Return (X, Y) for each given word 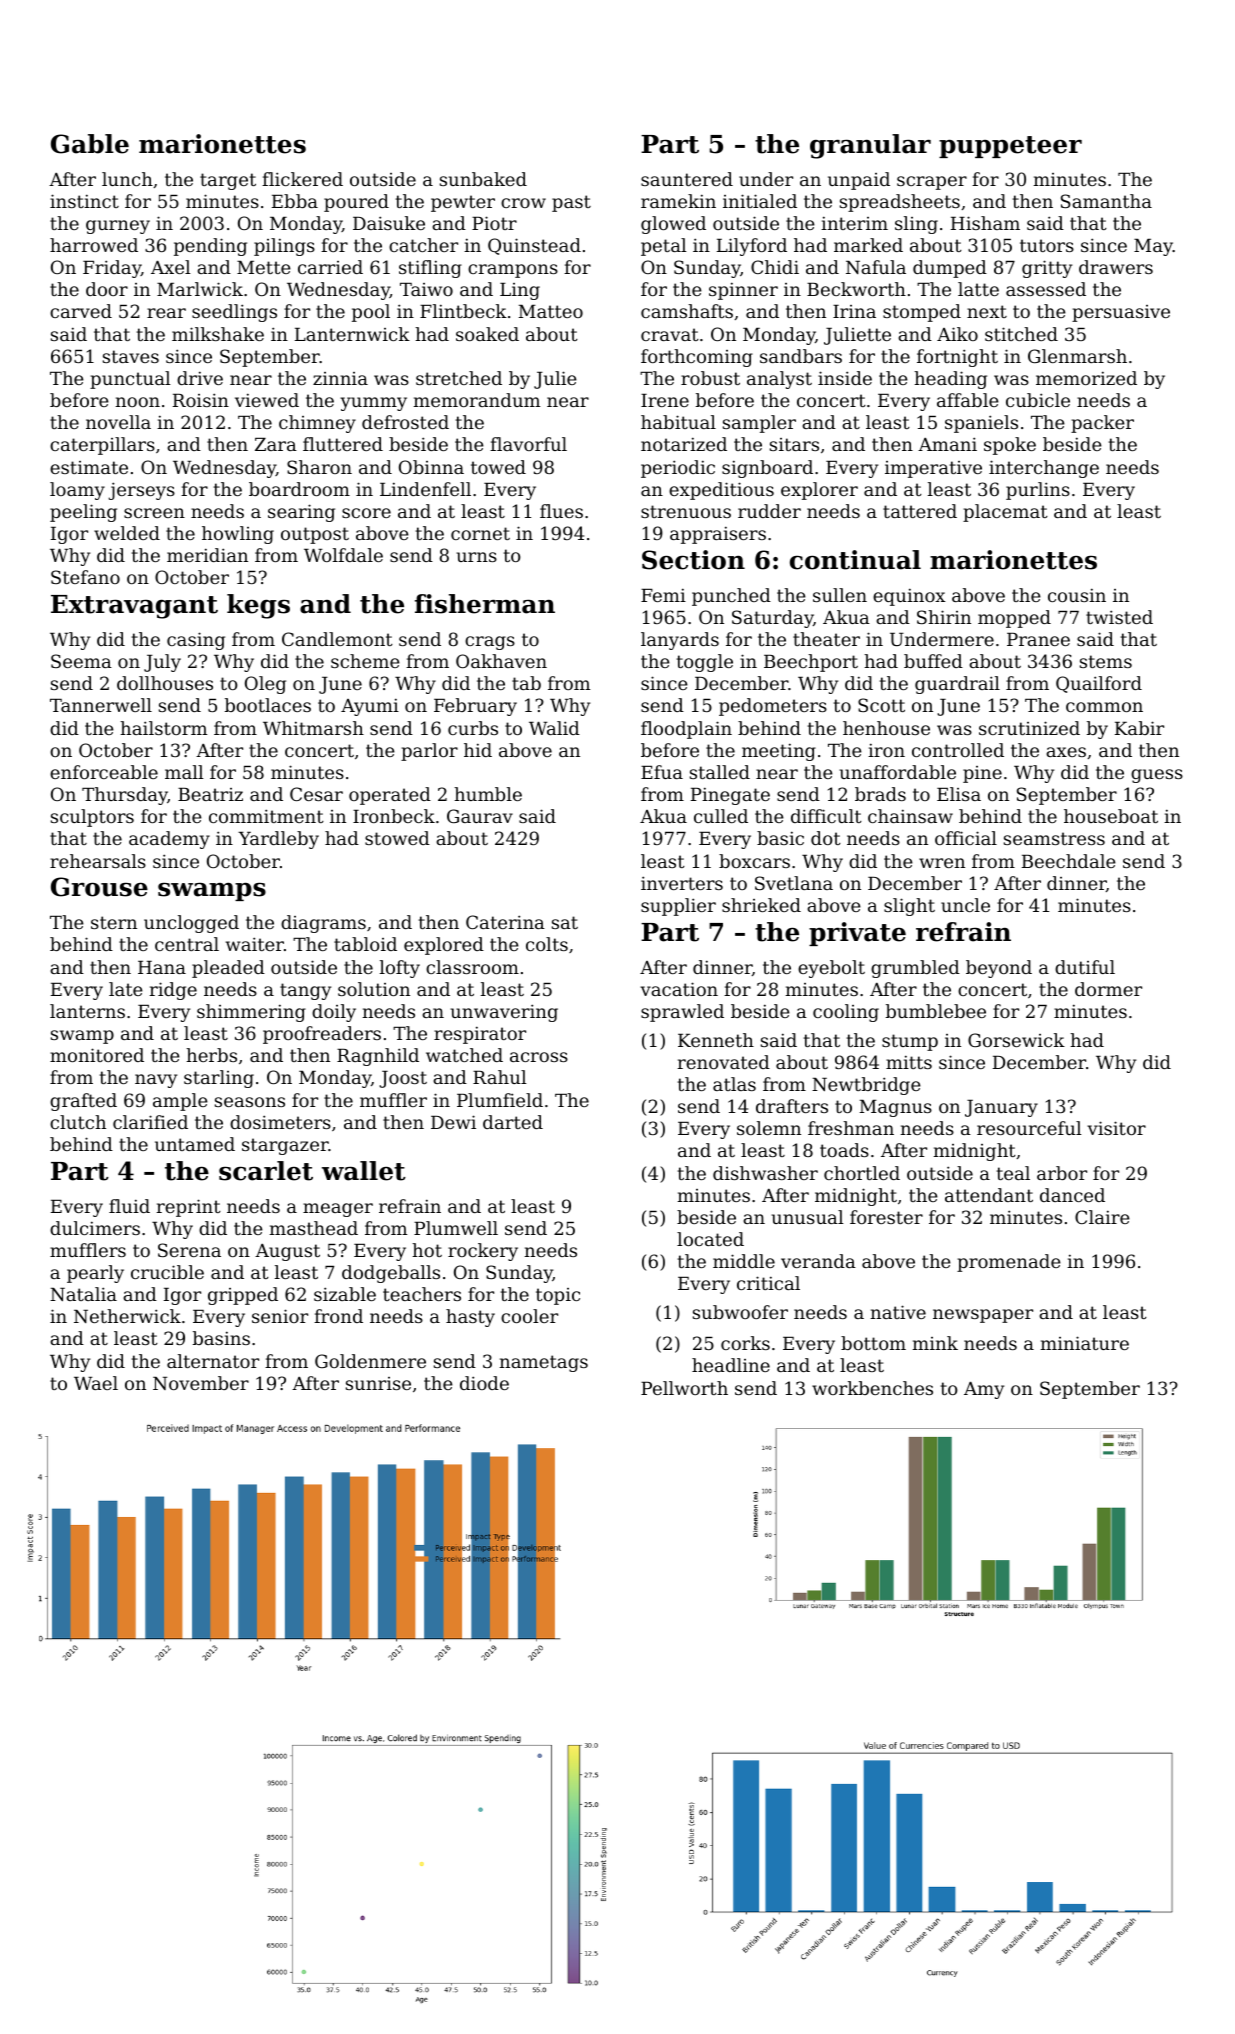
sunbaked (483, 179)
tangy (305, 991)
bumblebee (936, 1011)
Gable (90, 144)
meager (338, 1210)
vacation (679, 989)
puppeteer (1010, 147)
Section (693, 560)
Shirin (944, 617)
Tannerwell (101, 705)
